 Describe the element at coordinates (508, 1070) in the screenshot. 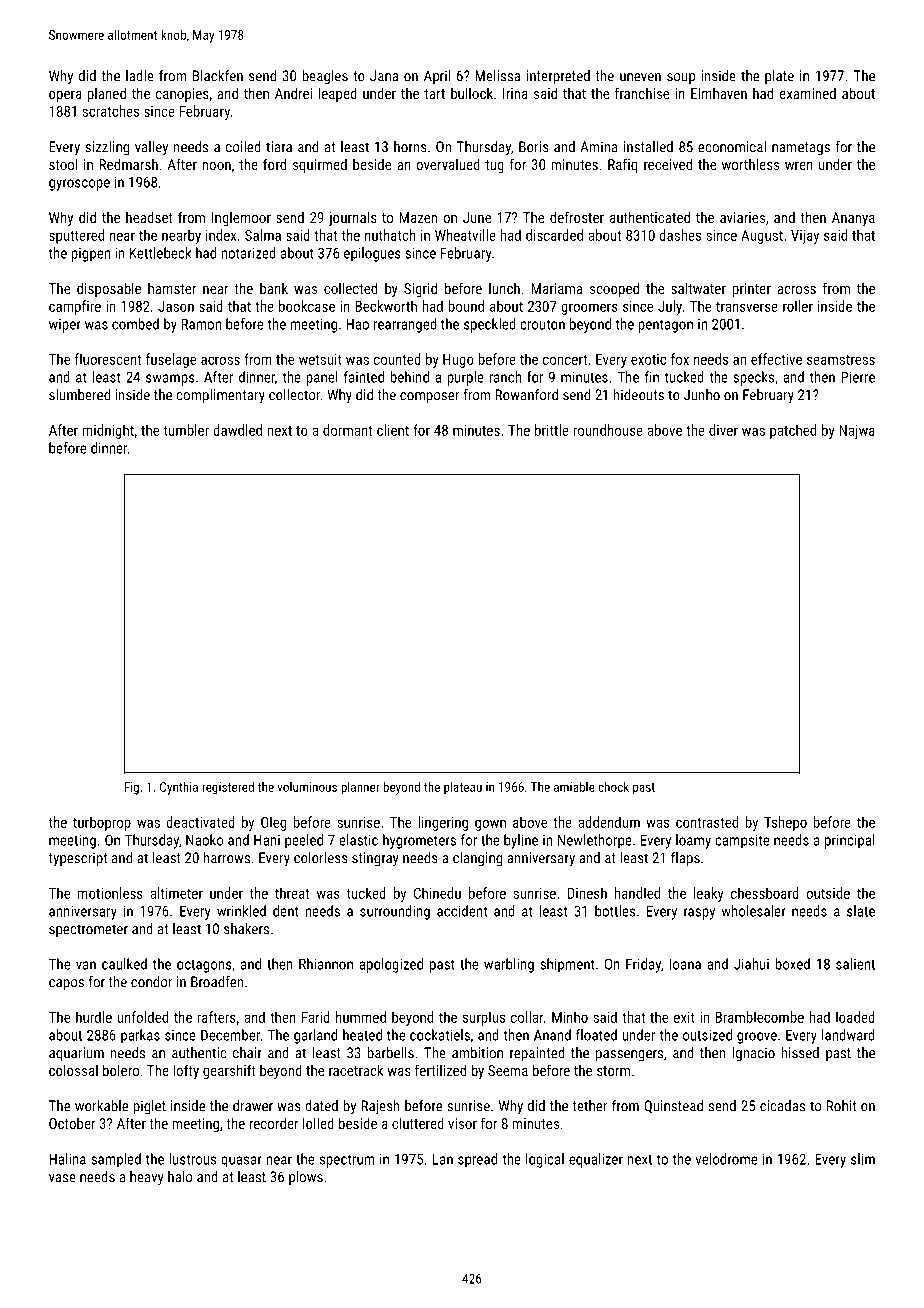

I see `Seema` at that location.
